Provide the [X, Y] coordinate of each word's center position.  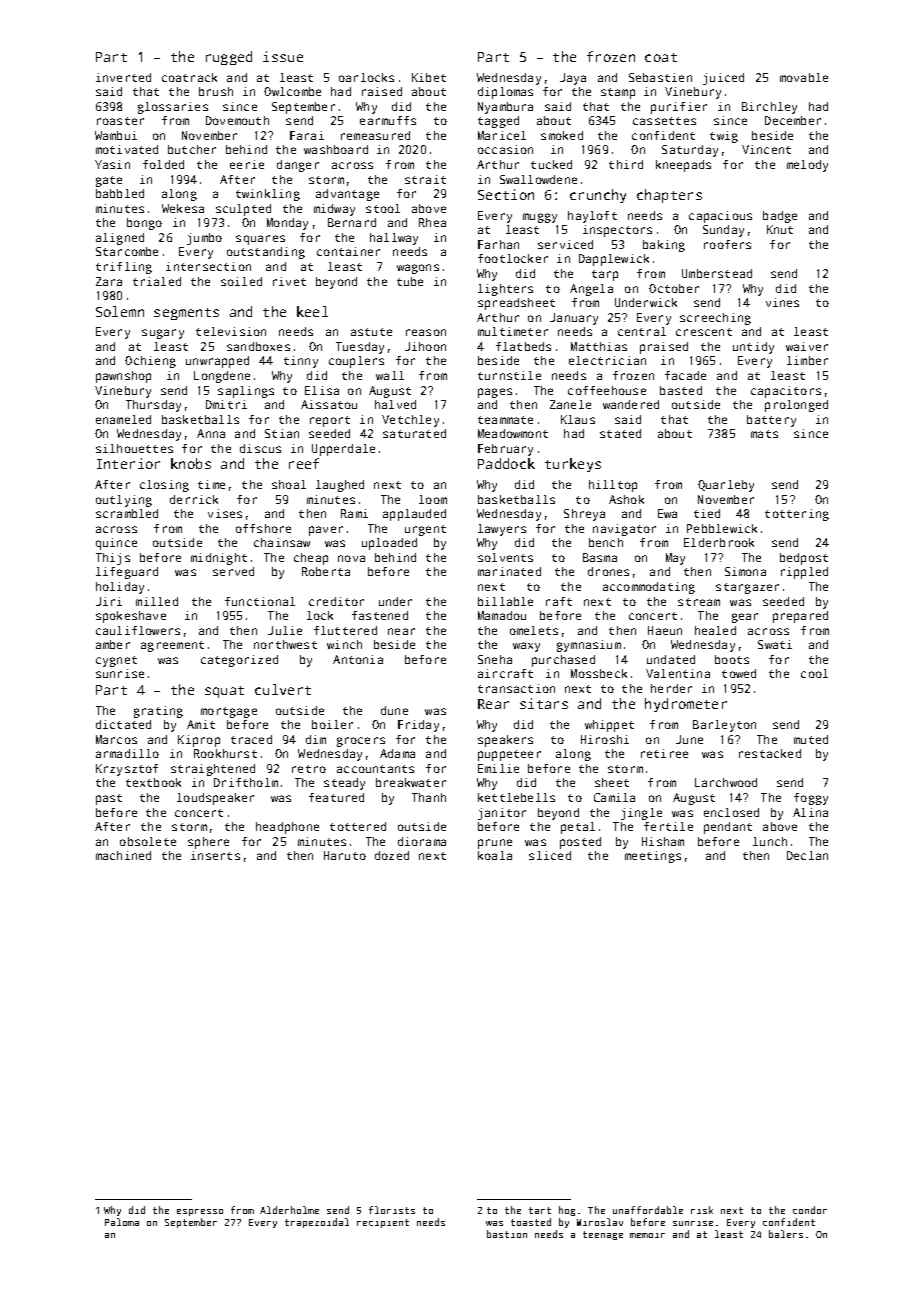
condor [810, 1210]
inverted [123, 77]
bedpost [804, 559]
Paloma [122, 1222]
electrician [607, 360]
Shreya [584, 515]
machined [123, 855]
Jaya [573, 79]
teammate [505, 420]
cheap [311, 559]
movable [804, 77]
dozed [392, 855]
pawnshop [123, 377]
